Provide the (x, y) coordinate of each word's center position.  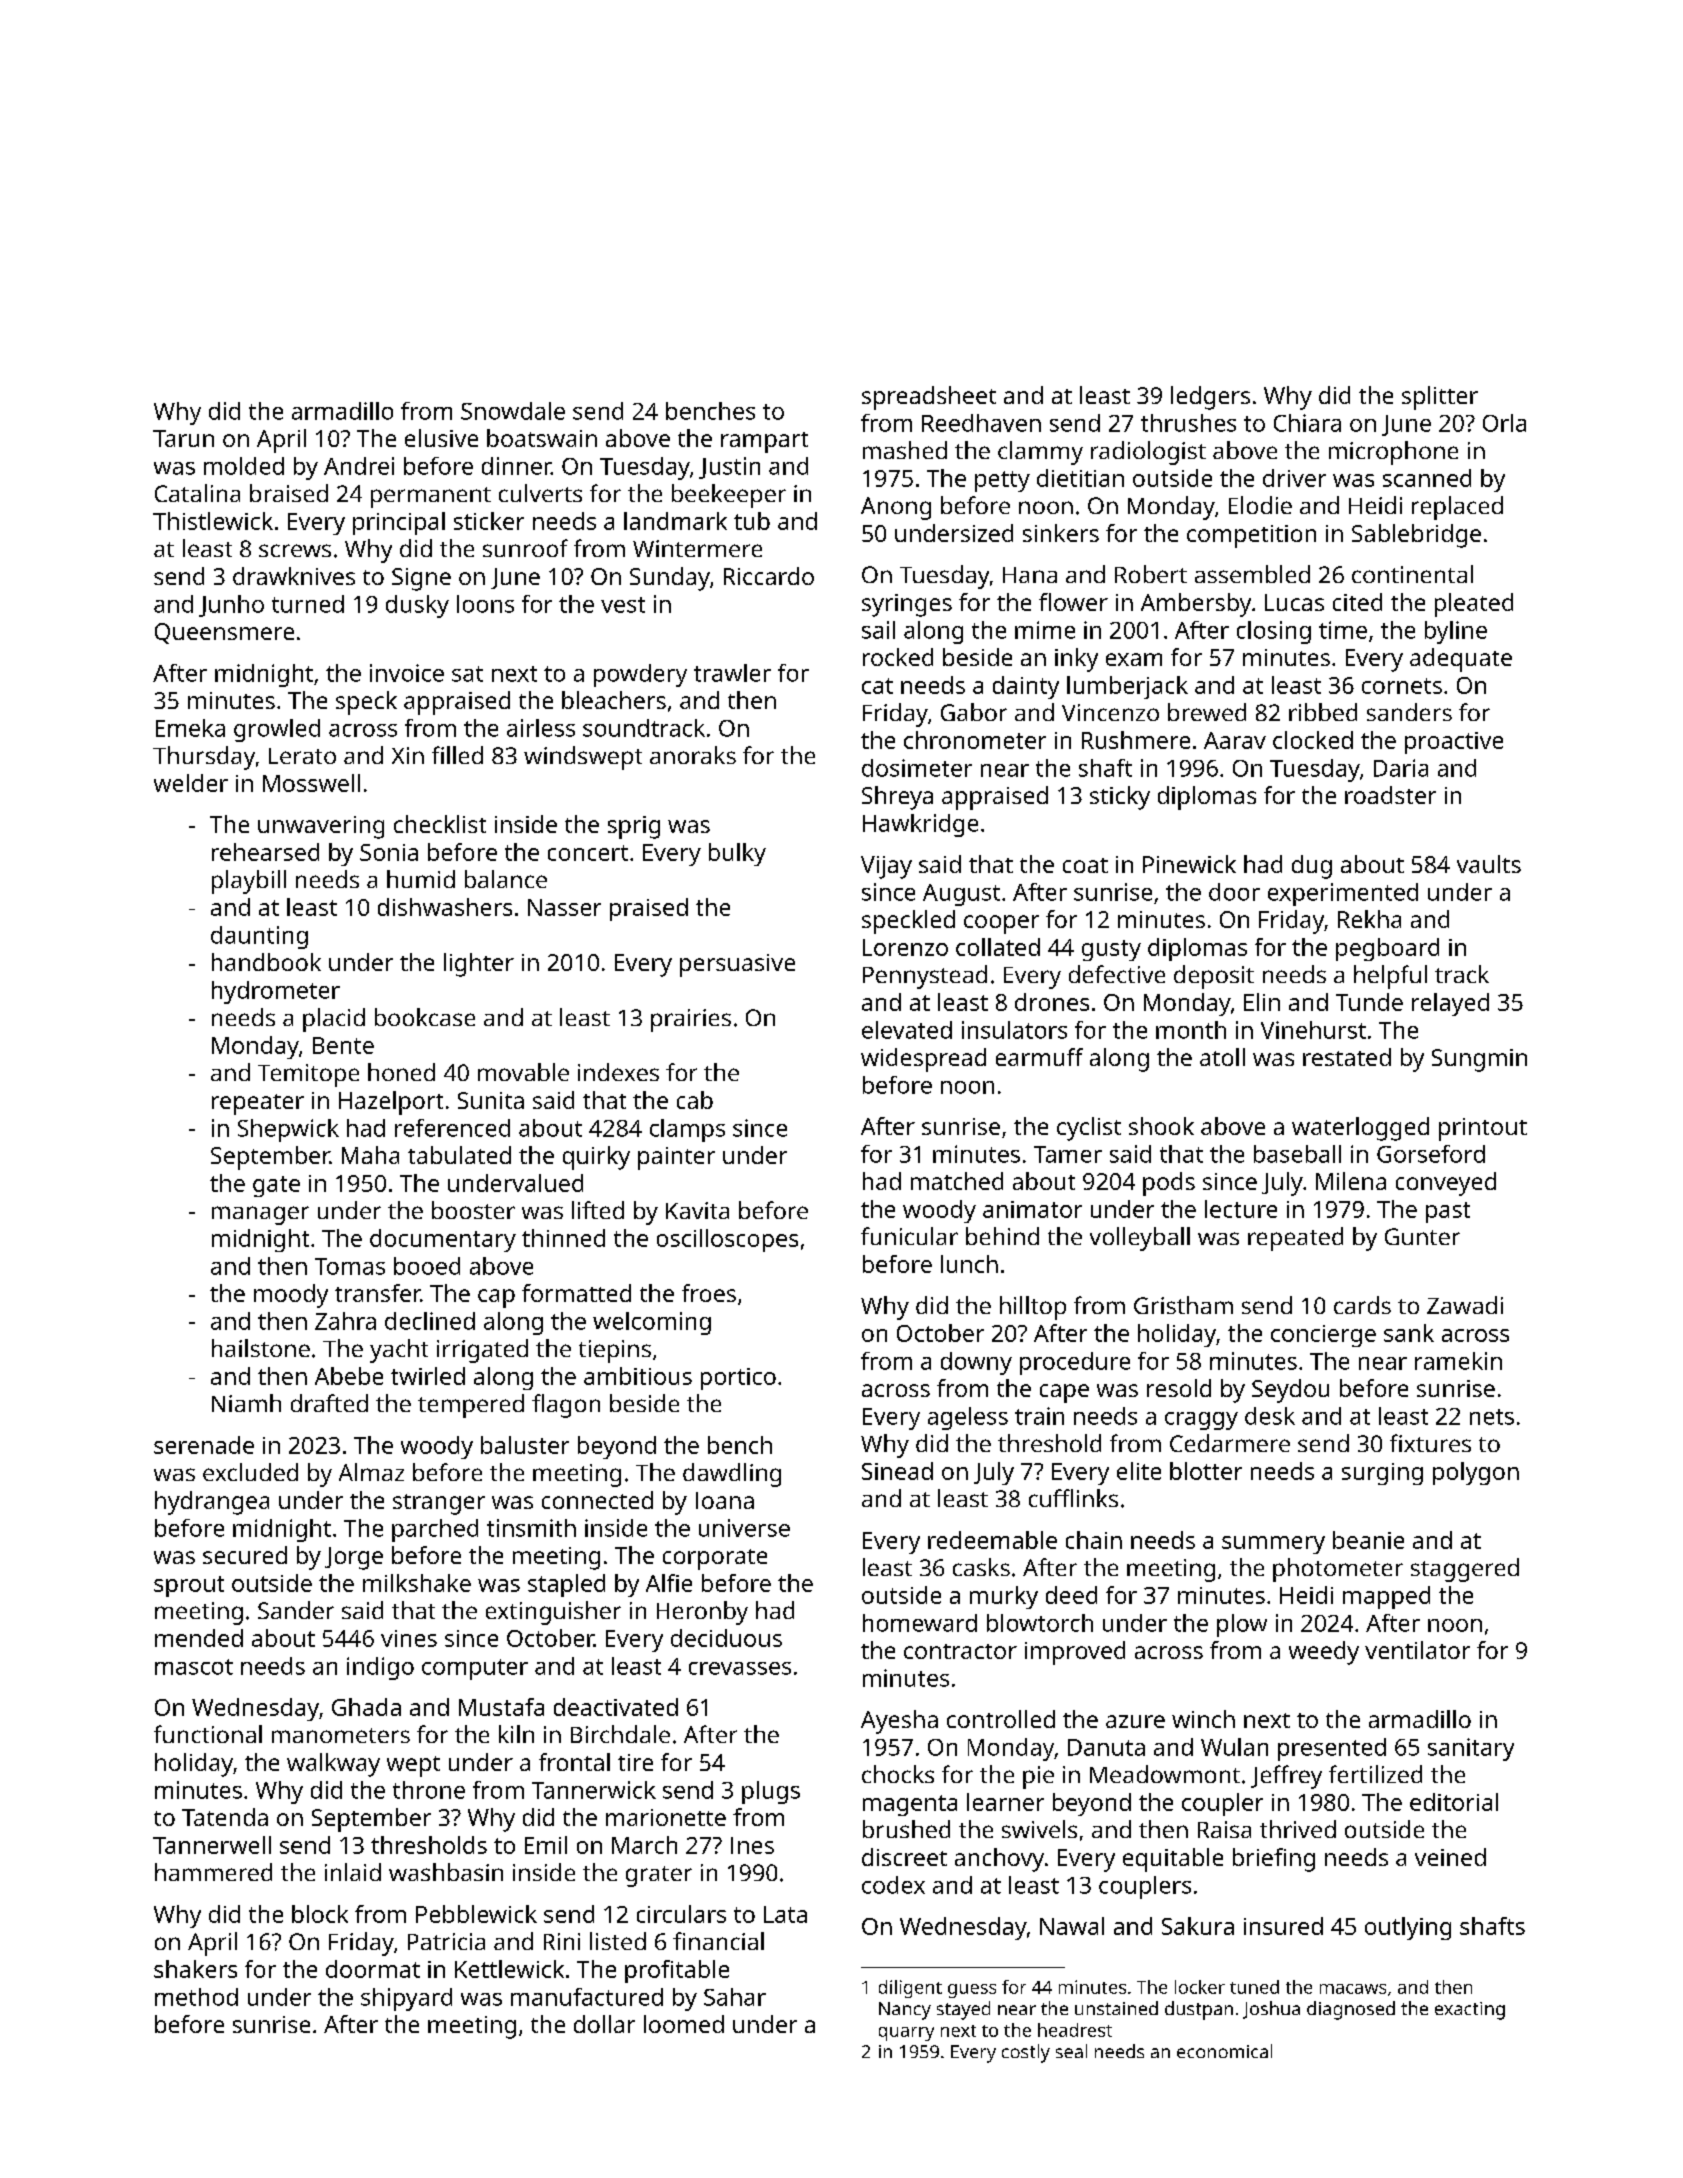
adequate (1461, 660)
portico (738, 1379)
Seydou (1290, 1391)
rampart (764, 442)
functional (208, 1734)
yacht (399, 1351)
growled (277, 730)
